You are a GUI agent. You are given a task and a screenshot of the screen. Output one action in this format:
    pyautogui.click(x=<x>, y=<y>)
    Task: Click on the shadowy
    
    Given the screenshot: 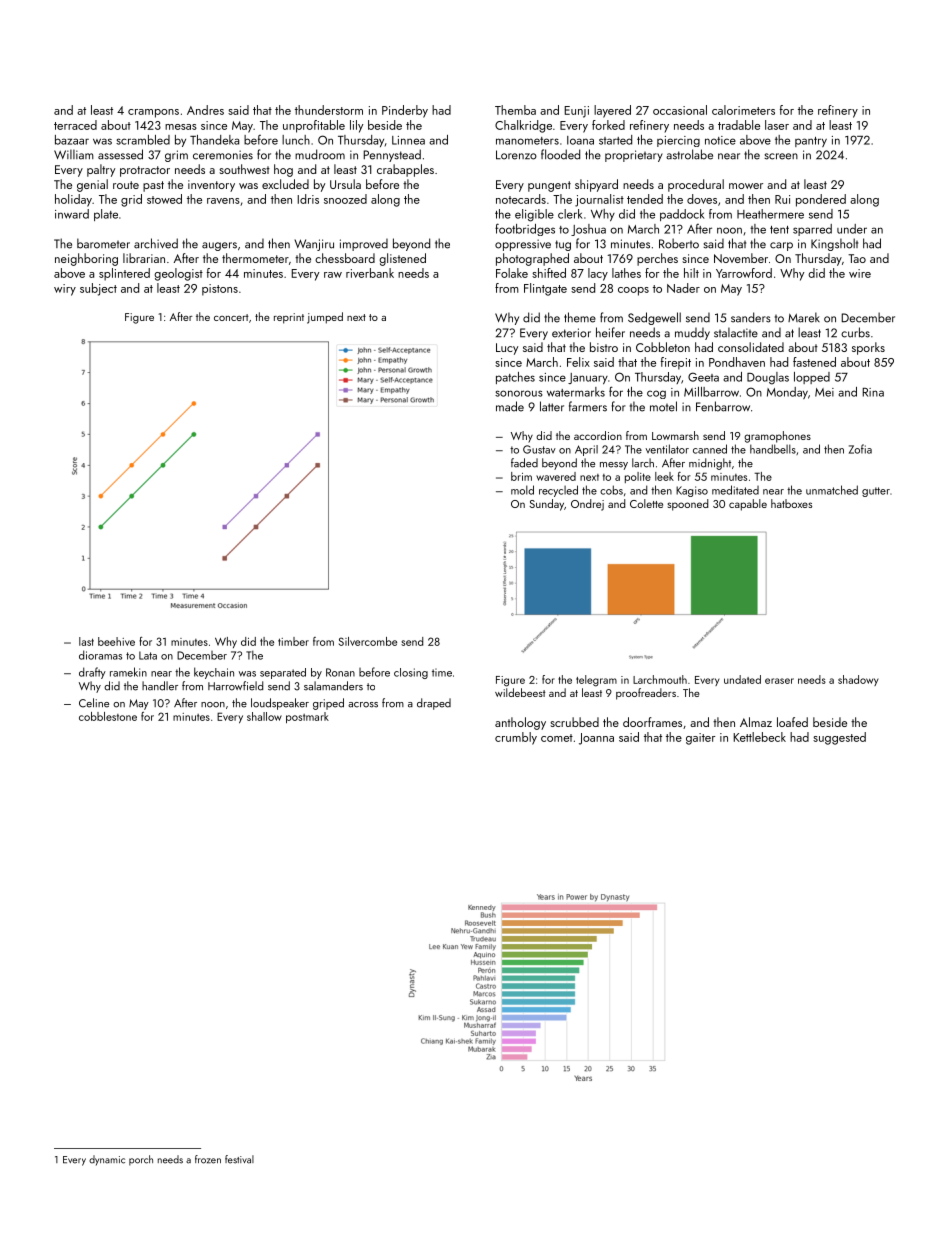 What is the action you would take?
    pyautogui.click(x=858, y=680)
